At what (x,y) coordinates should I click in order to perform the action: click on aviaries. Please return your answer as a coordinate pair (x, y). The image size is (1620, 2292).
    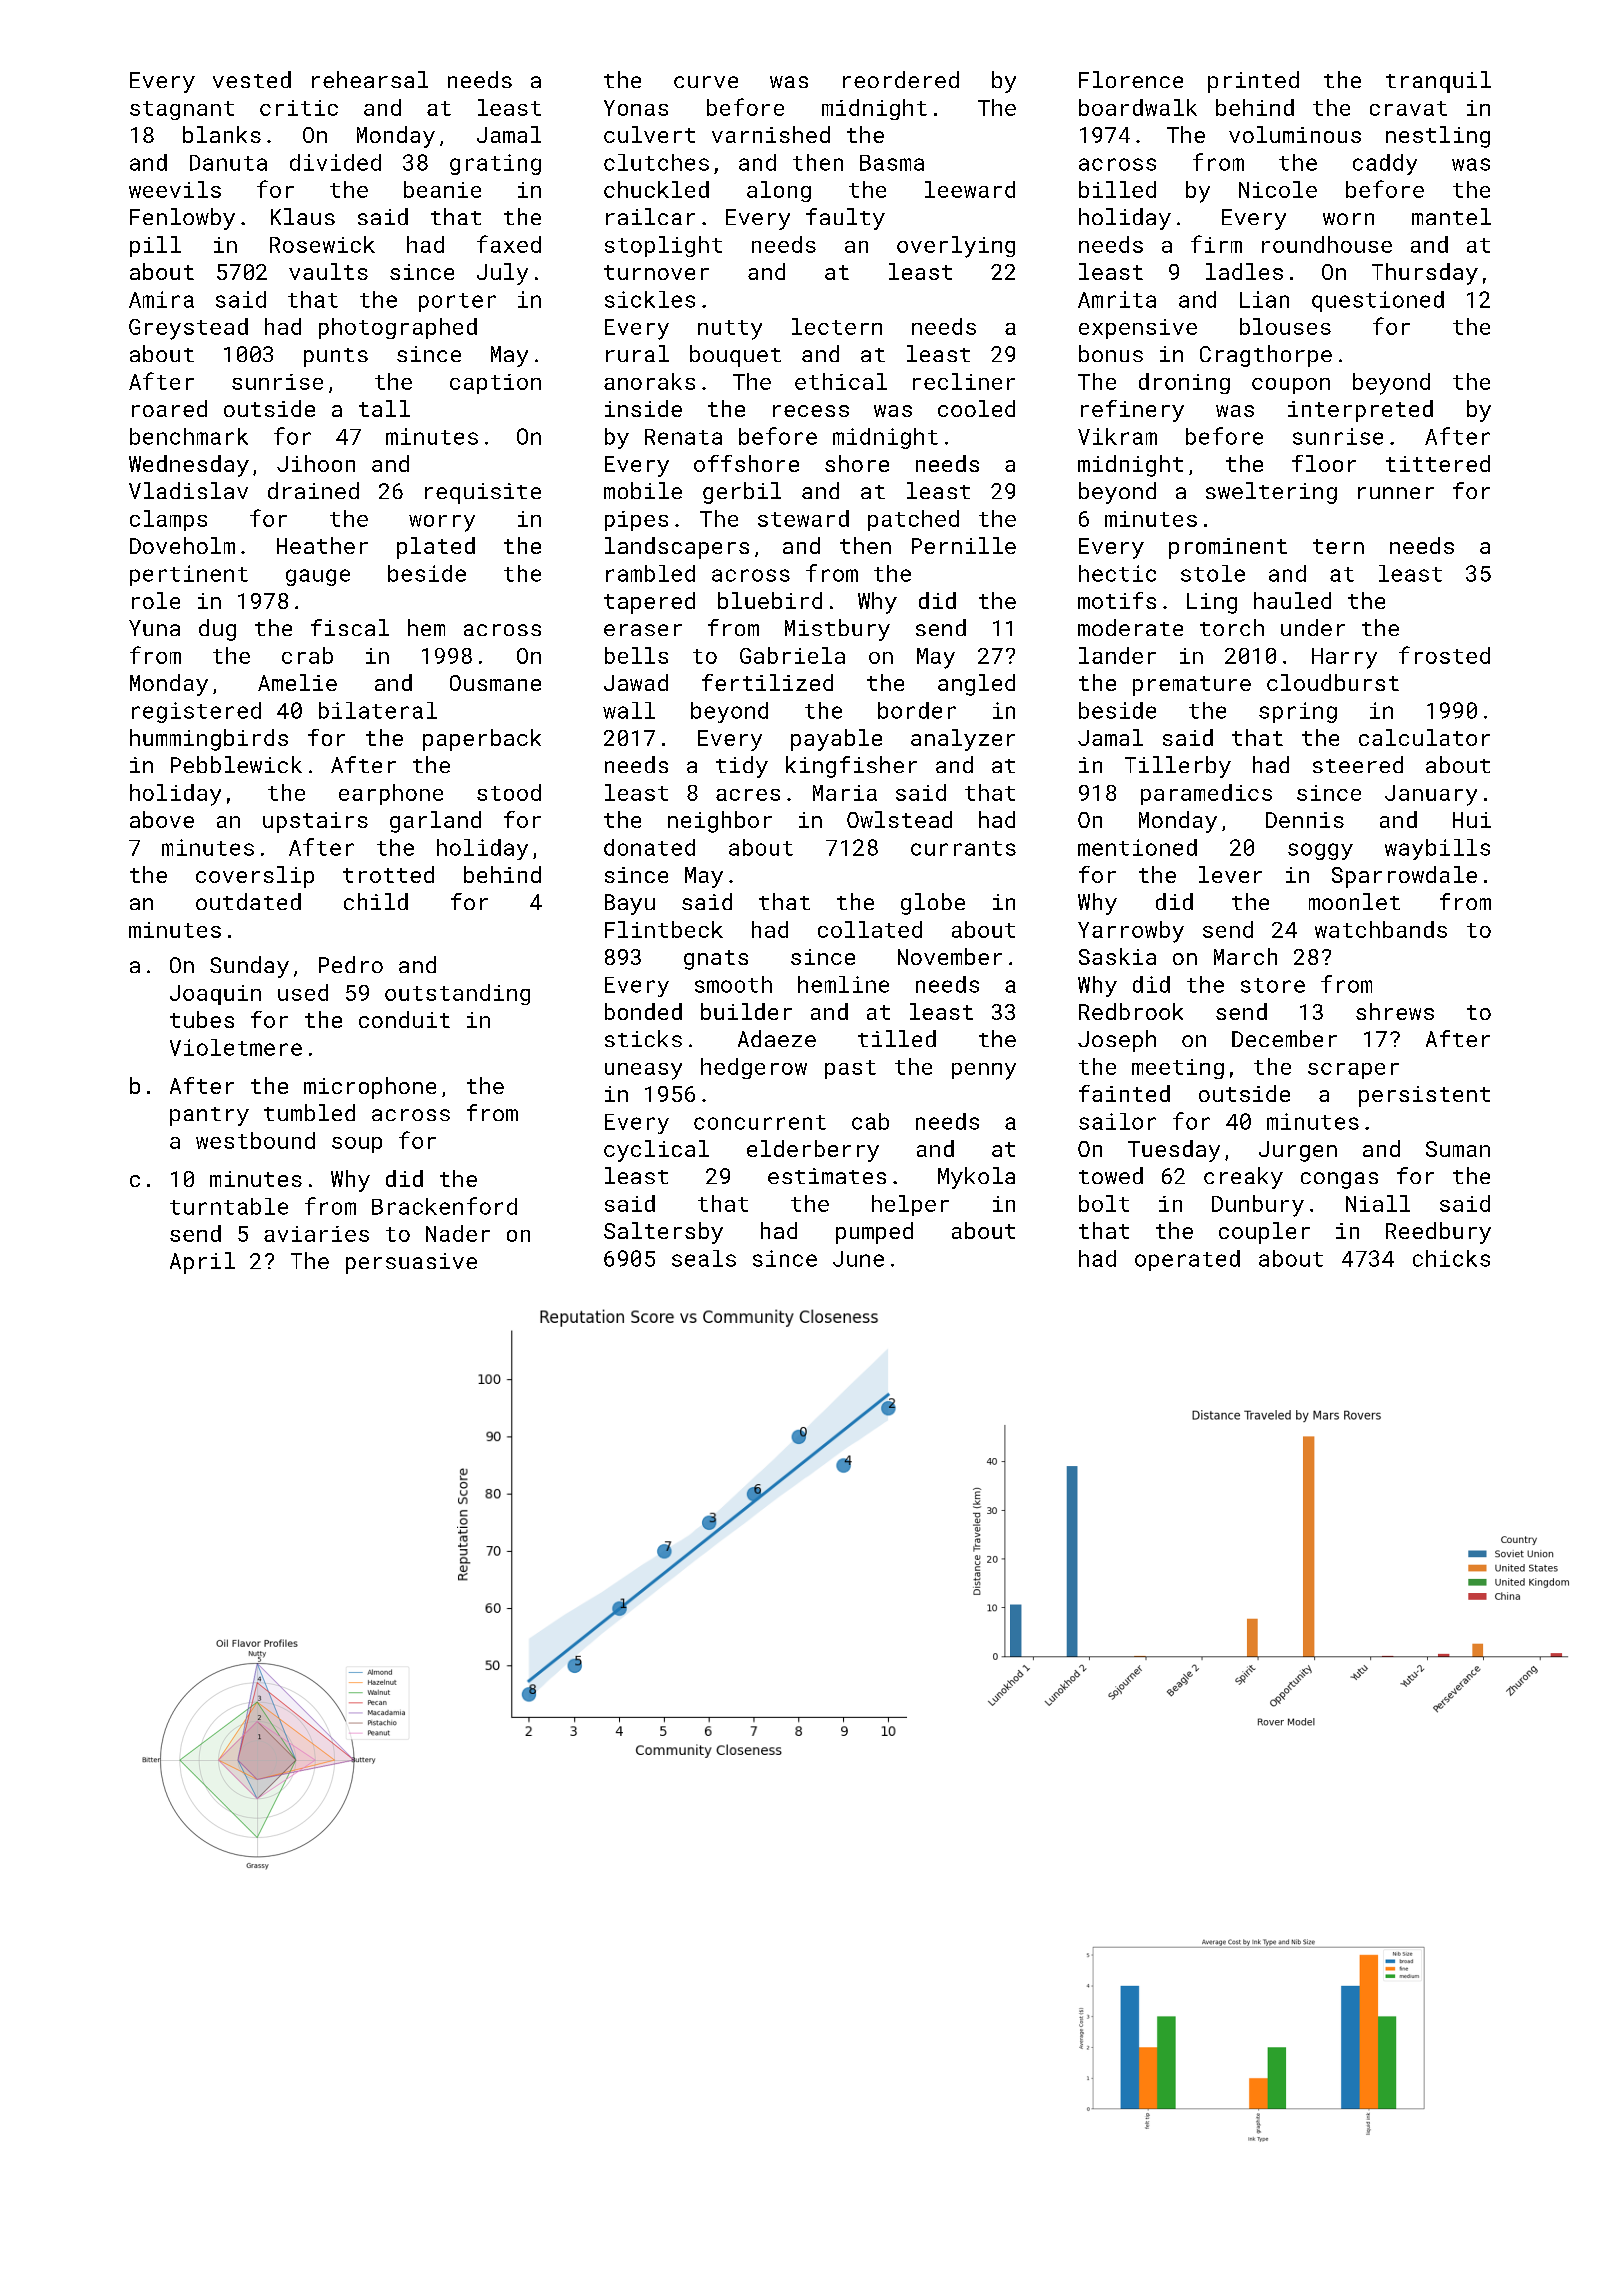
    Looking at the image, I should click on (316, 1234).
